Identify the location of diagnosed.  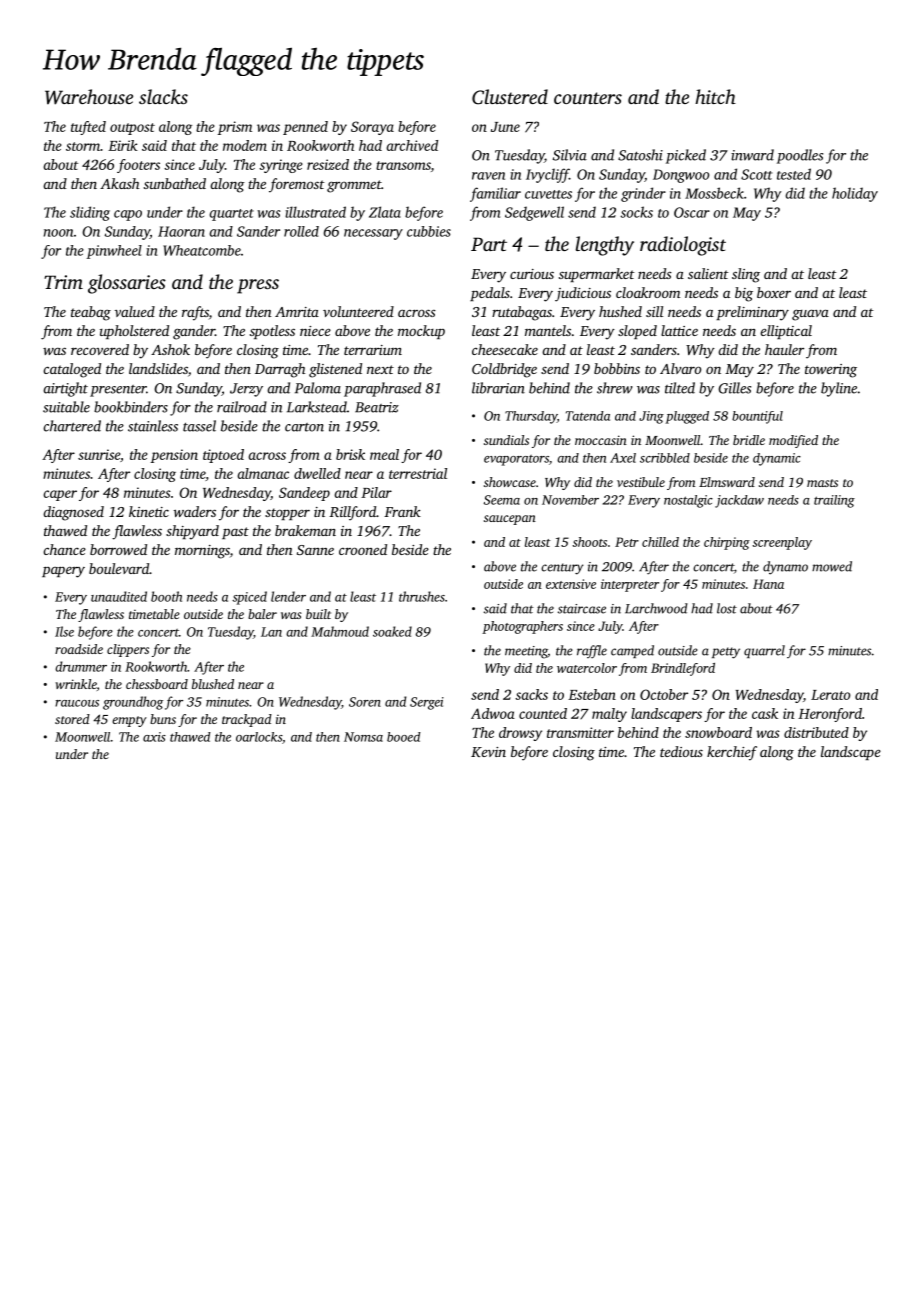
(73, 513).
